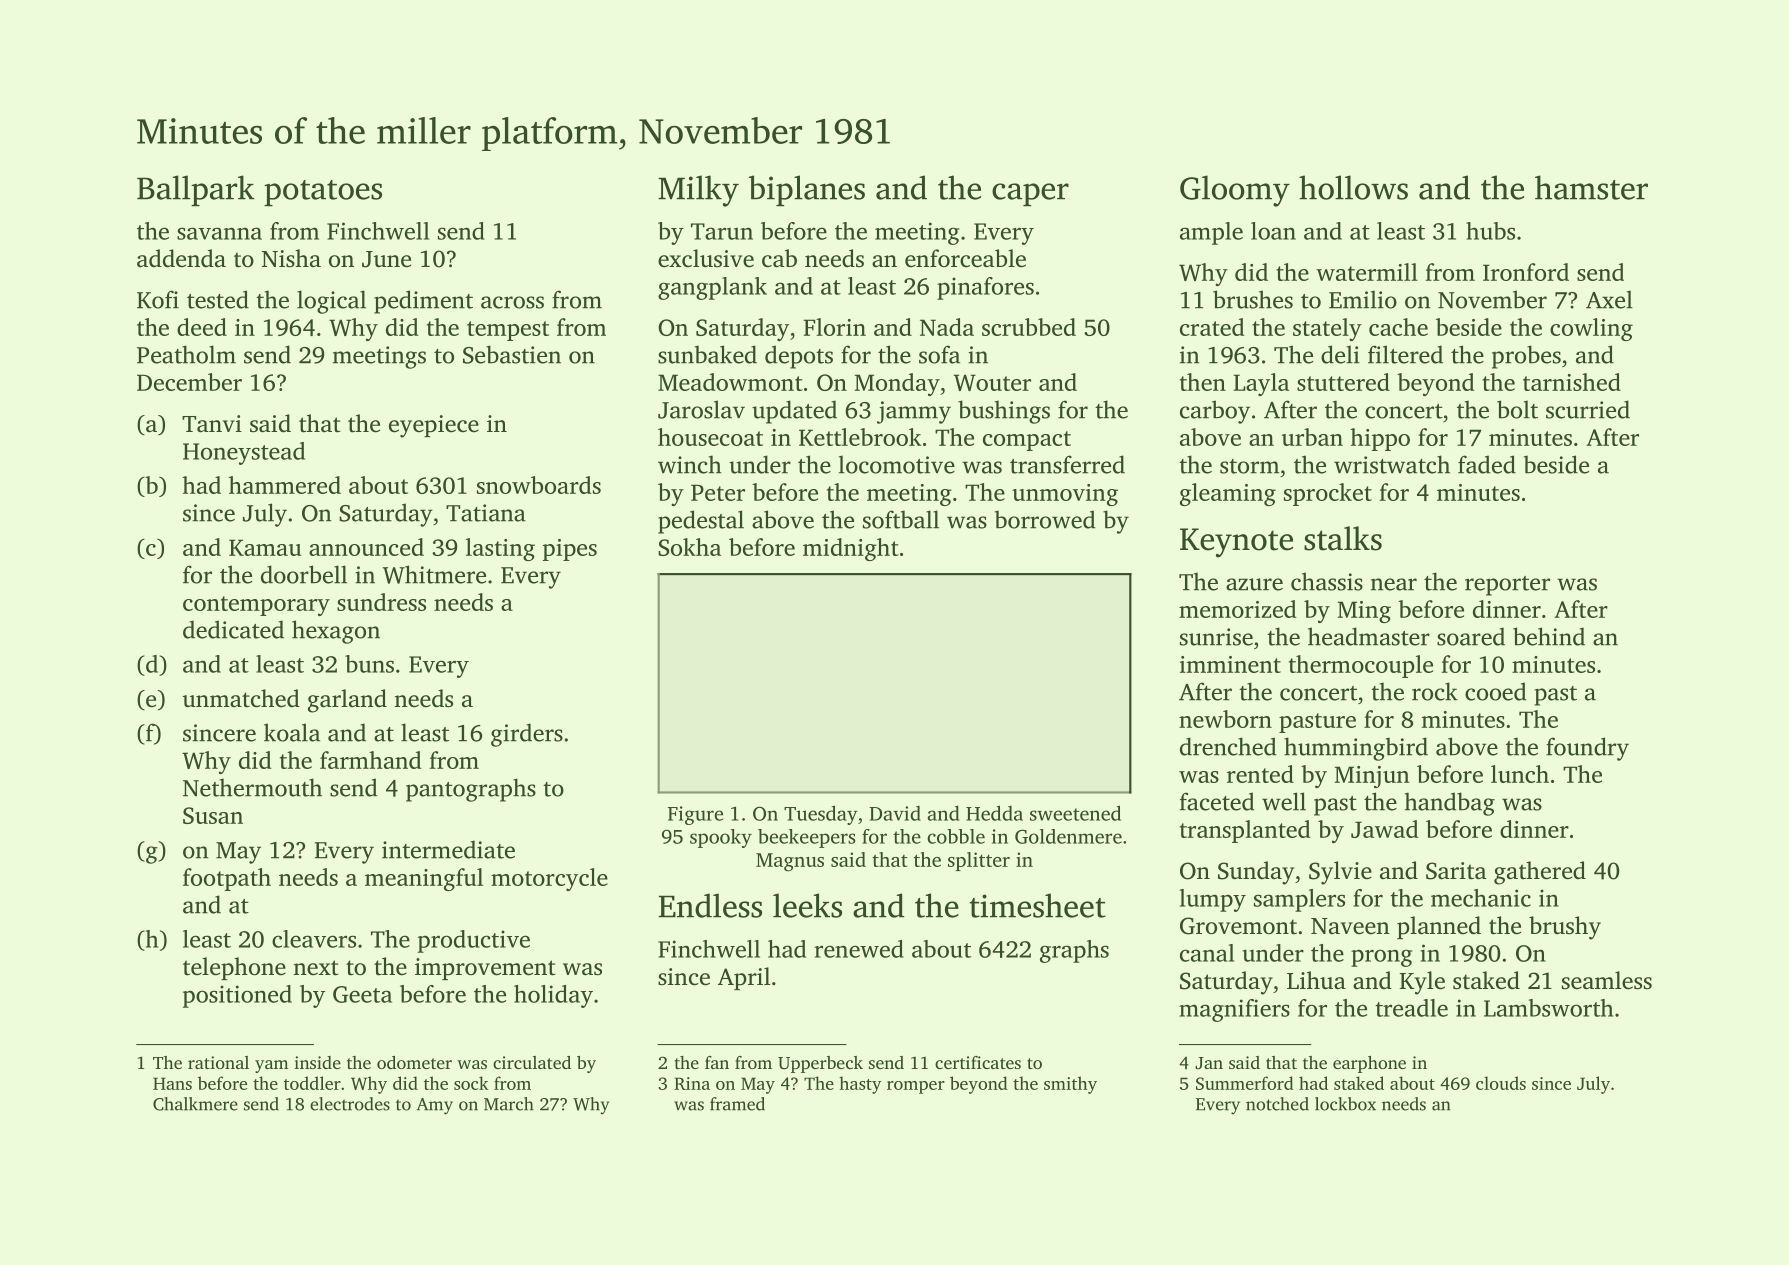  I want to click on hippo, so click(1380, 439).
